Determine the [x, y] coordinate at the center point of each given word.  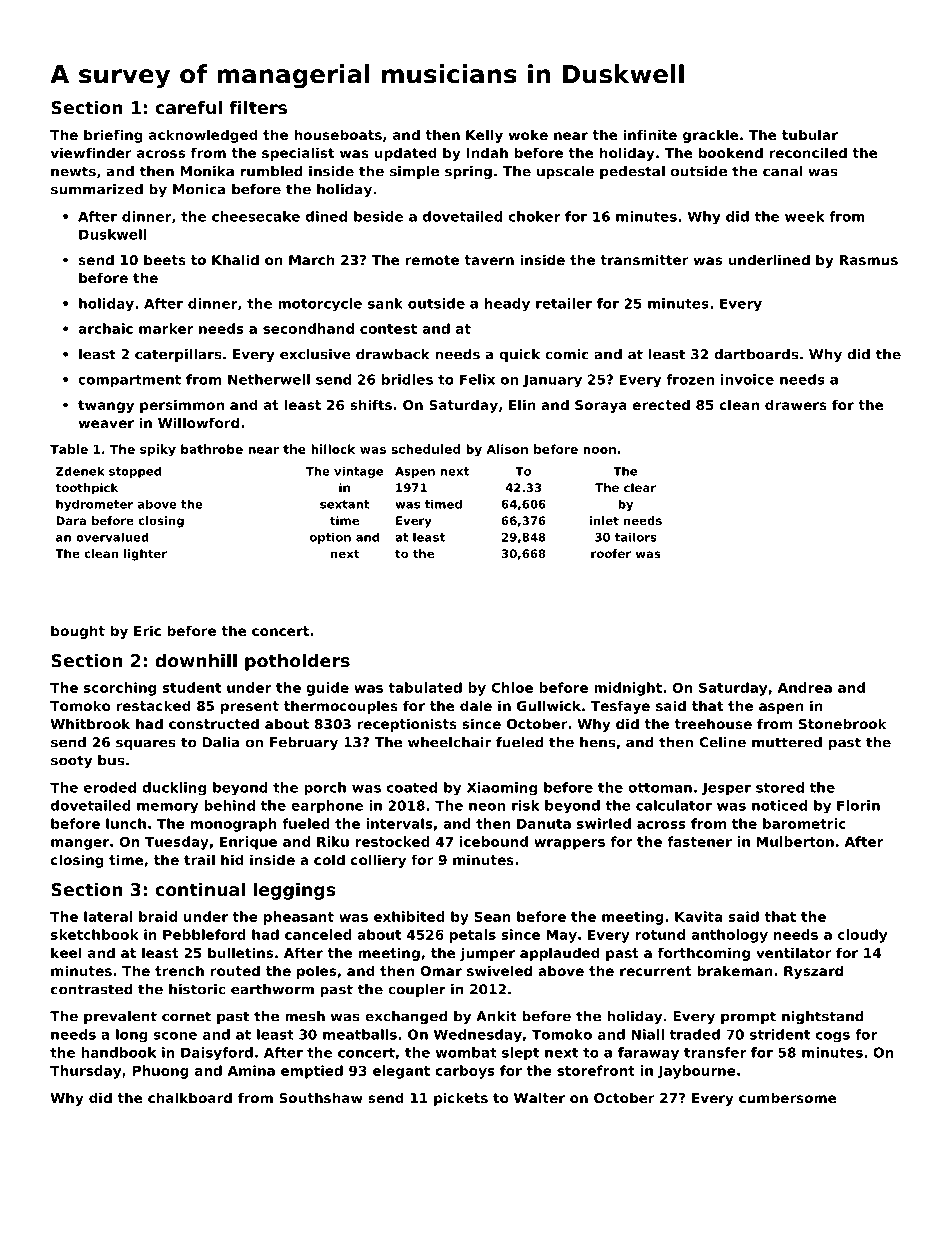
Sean [492, 916]
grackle [711, 136]
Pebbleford [204, 934]
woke [528, 134]
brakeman [735, 970]
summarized [97, 189]
